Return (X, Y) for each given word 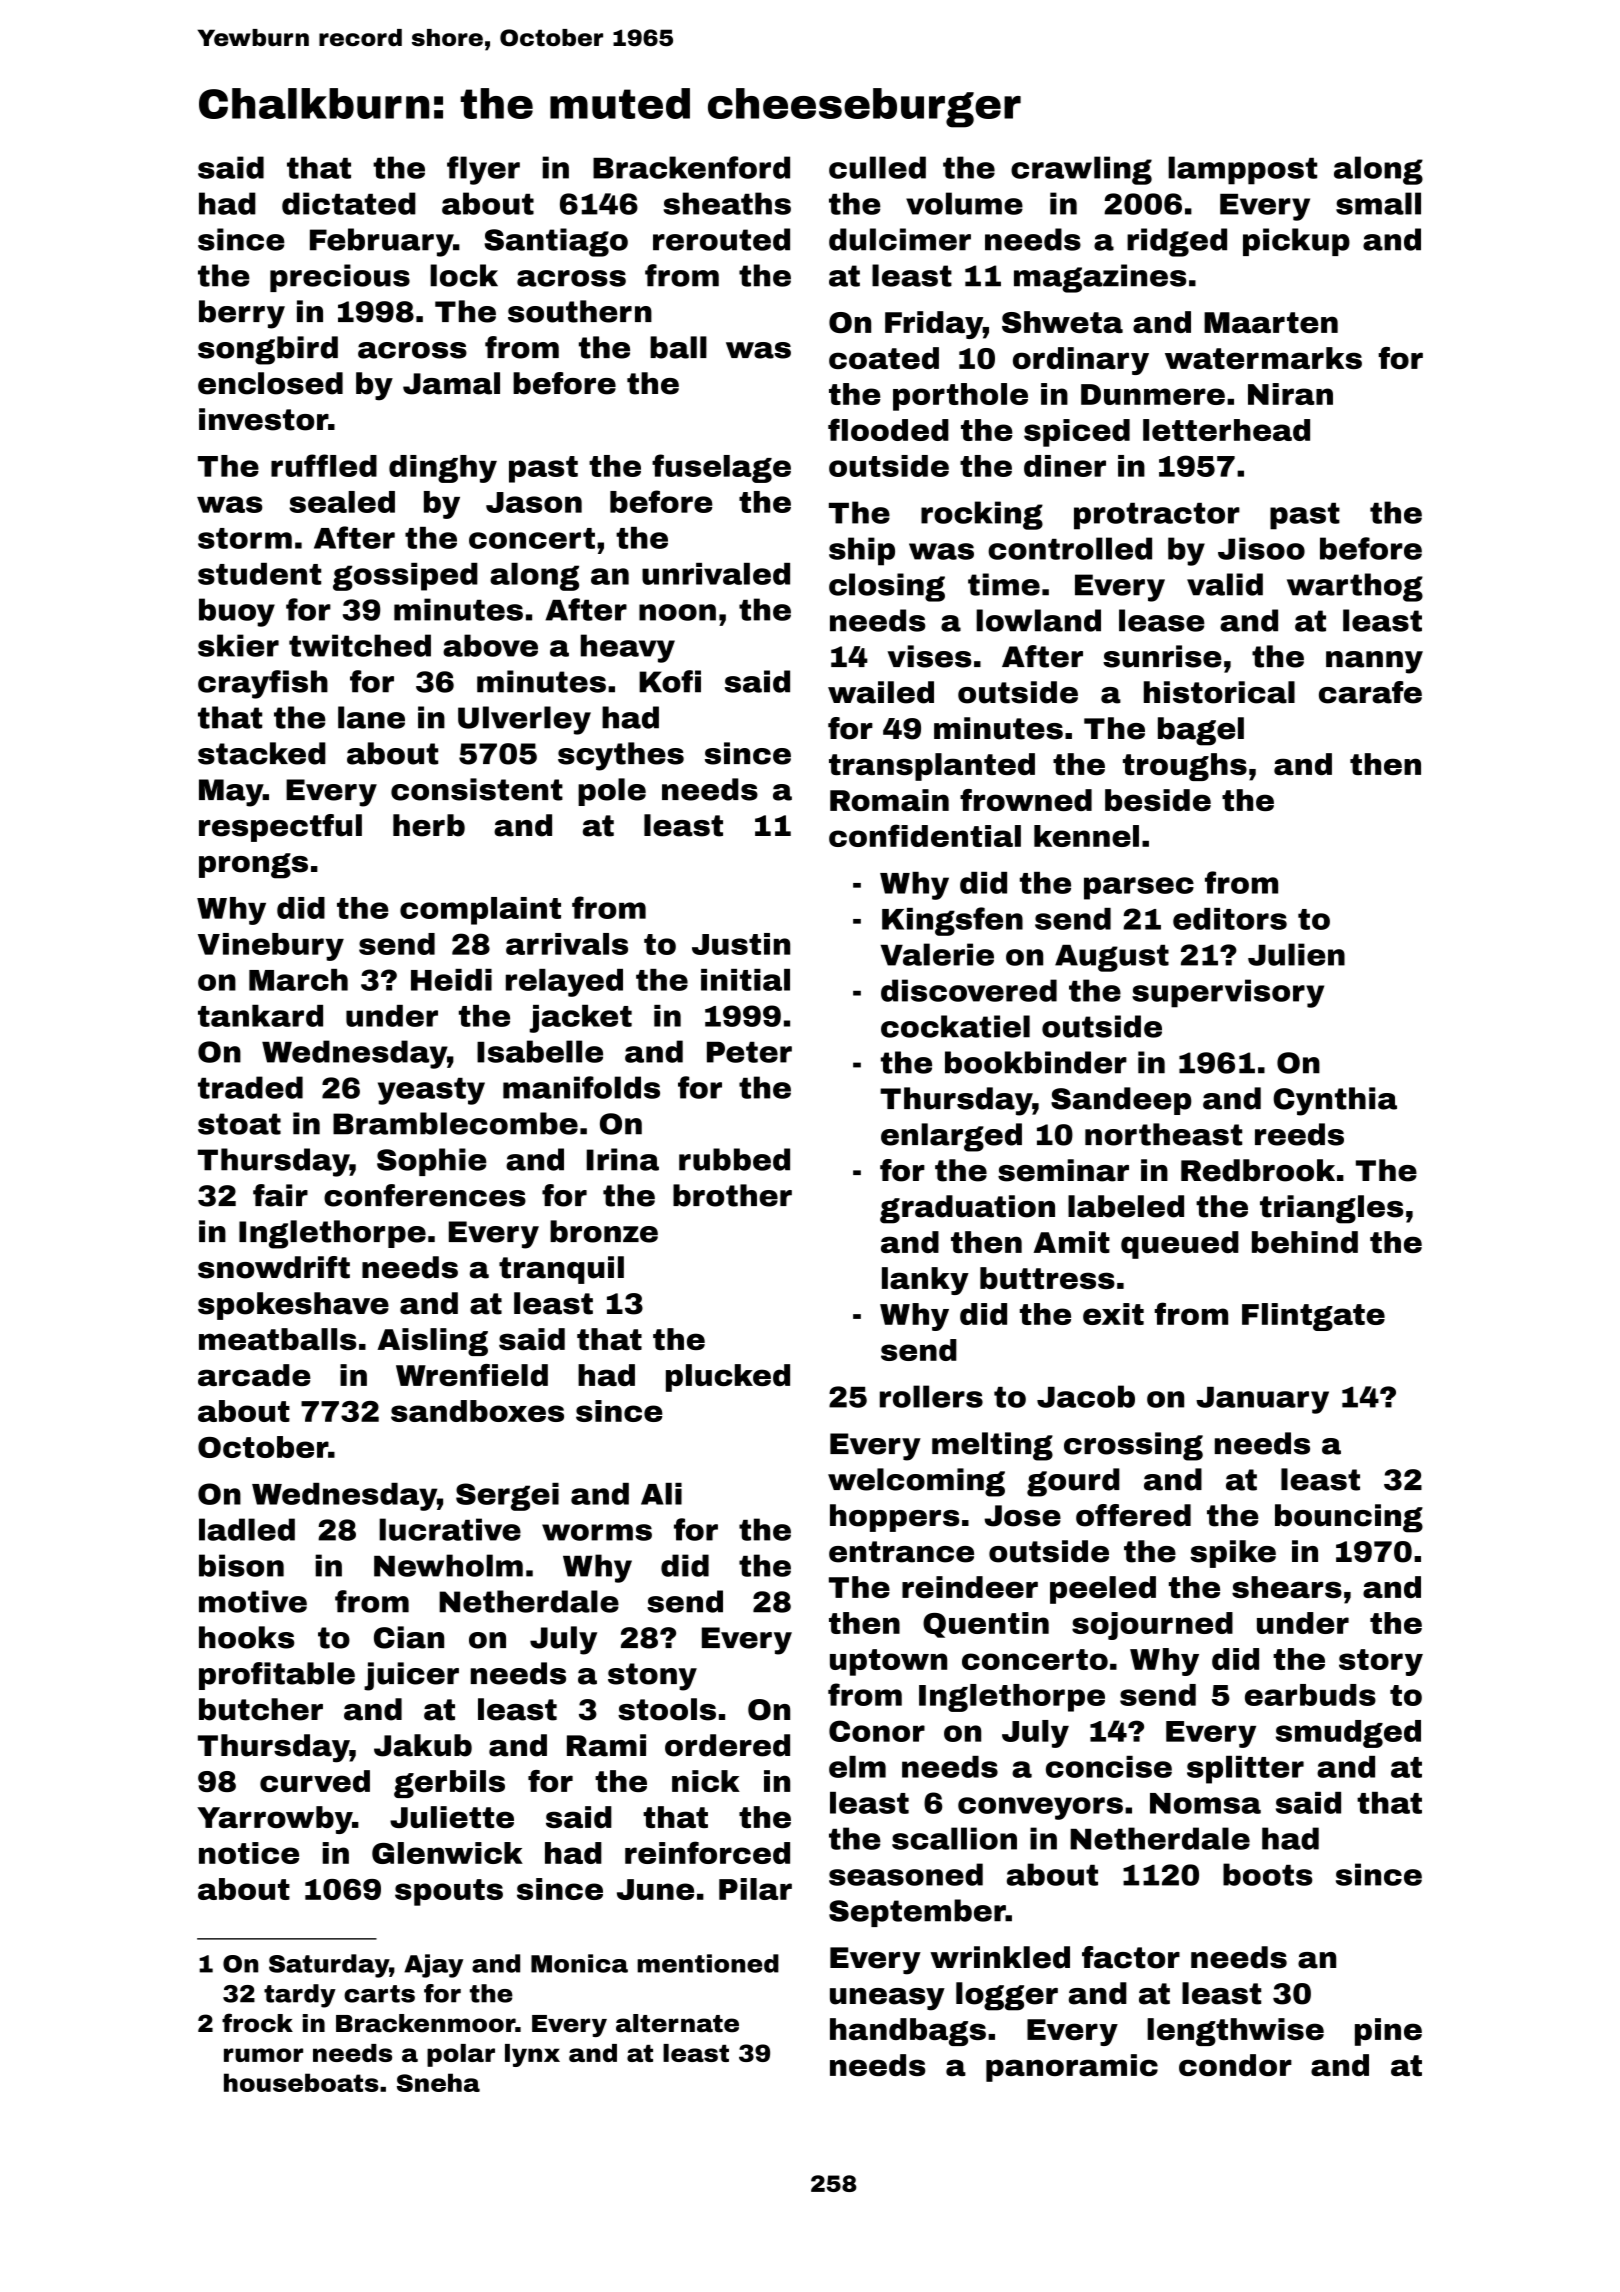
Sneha (438, 2082)
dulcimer (900, 239)
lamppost (1242, 170)
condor (1235, 2065)
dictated (349, 203)
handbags (908, 2032)
